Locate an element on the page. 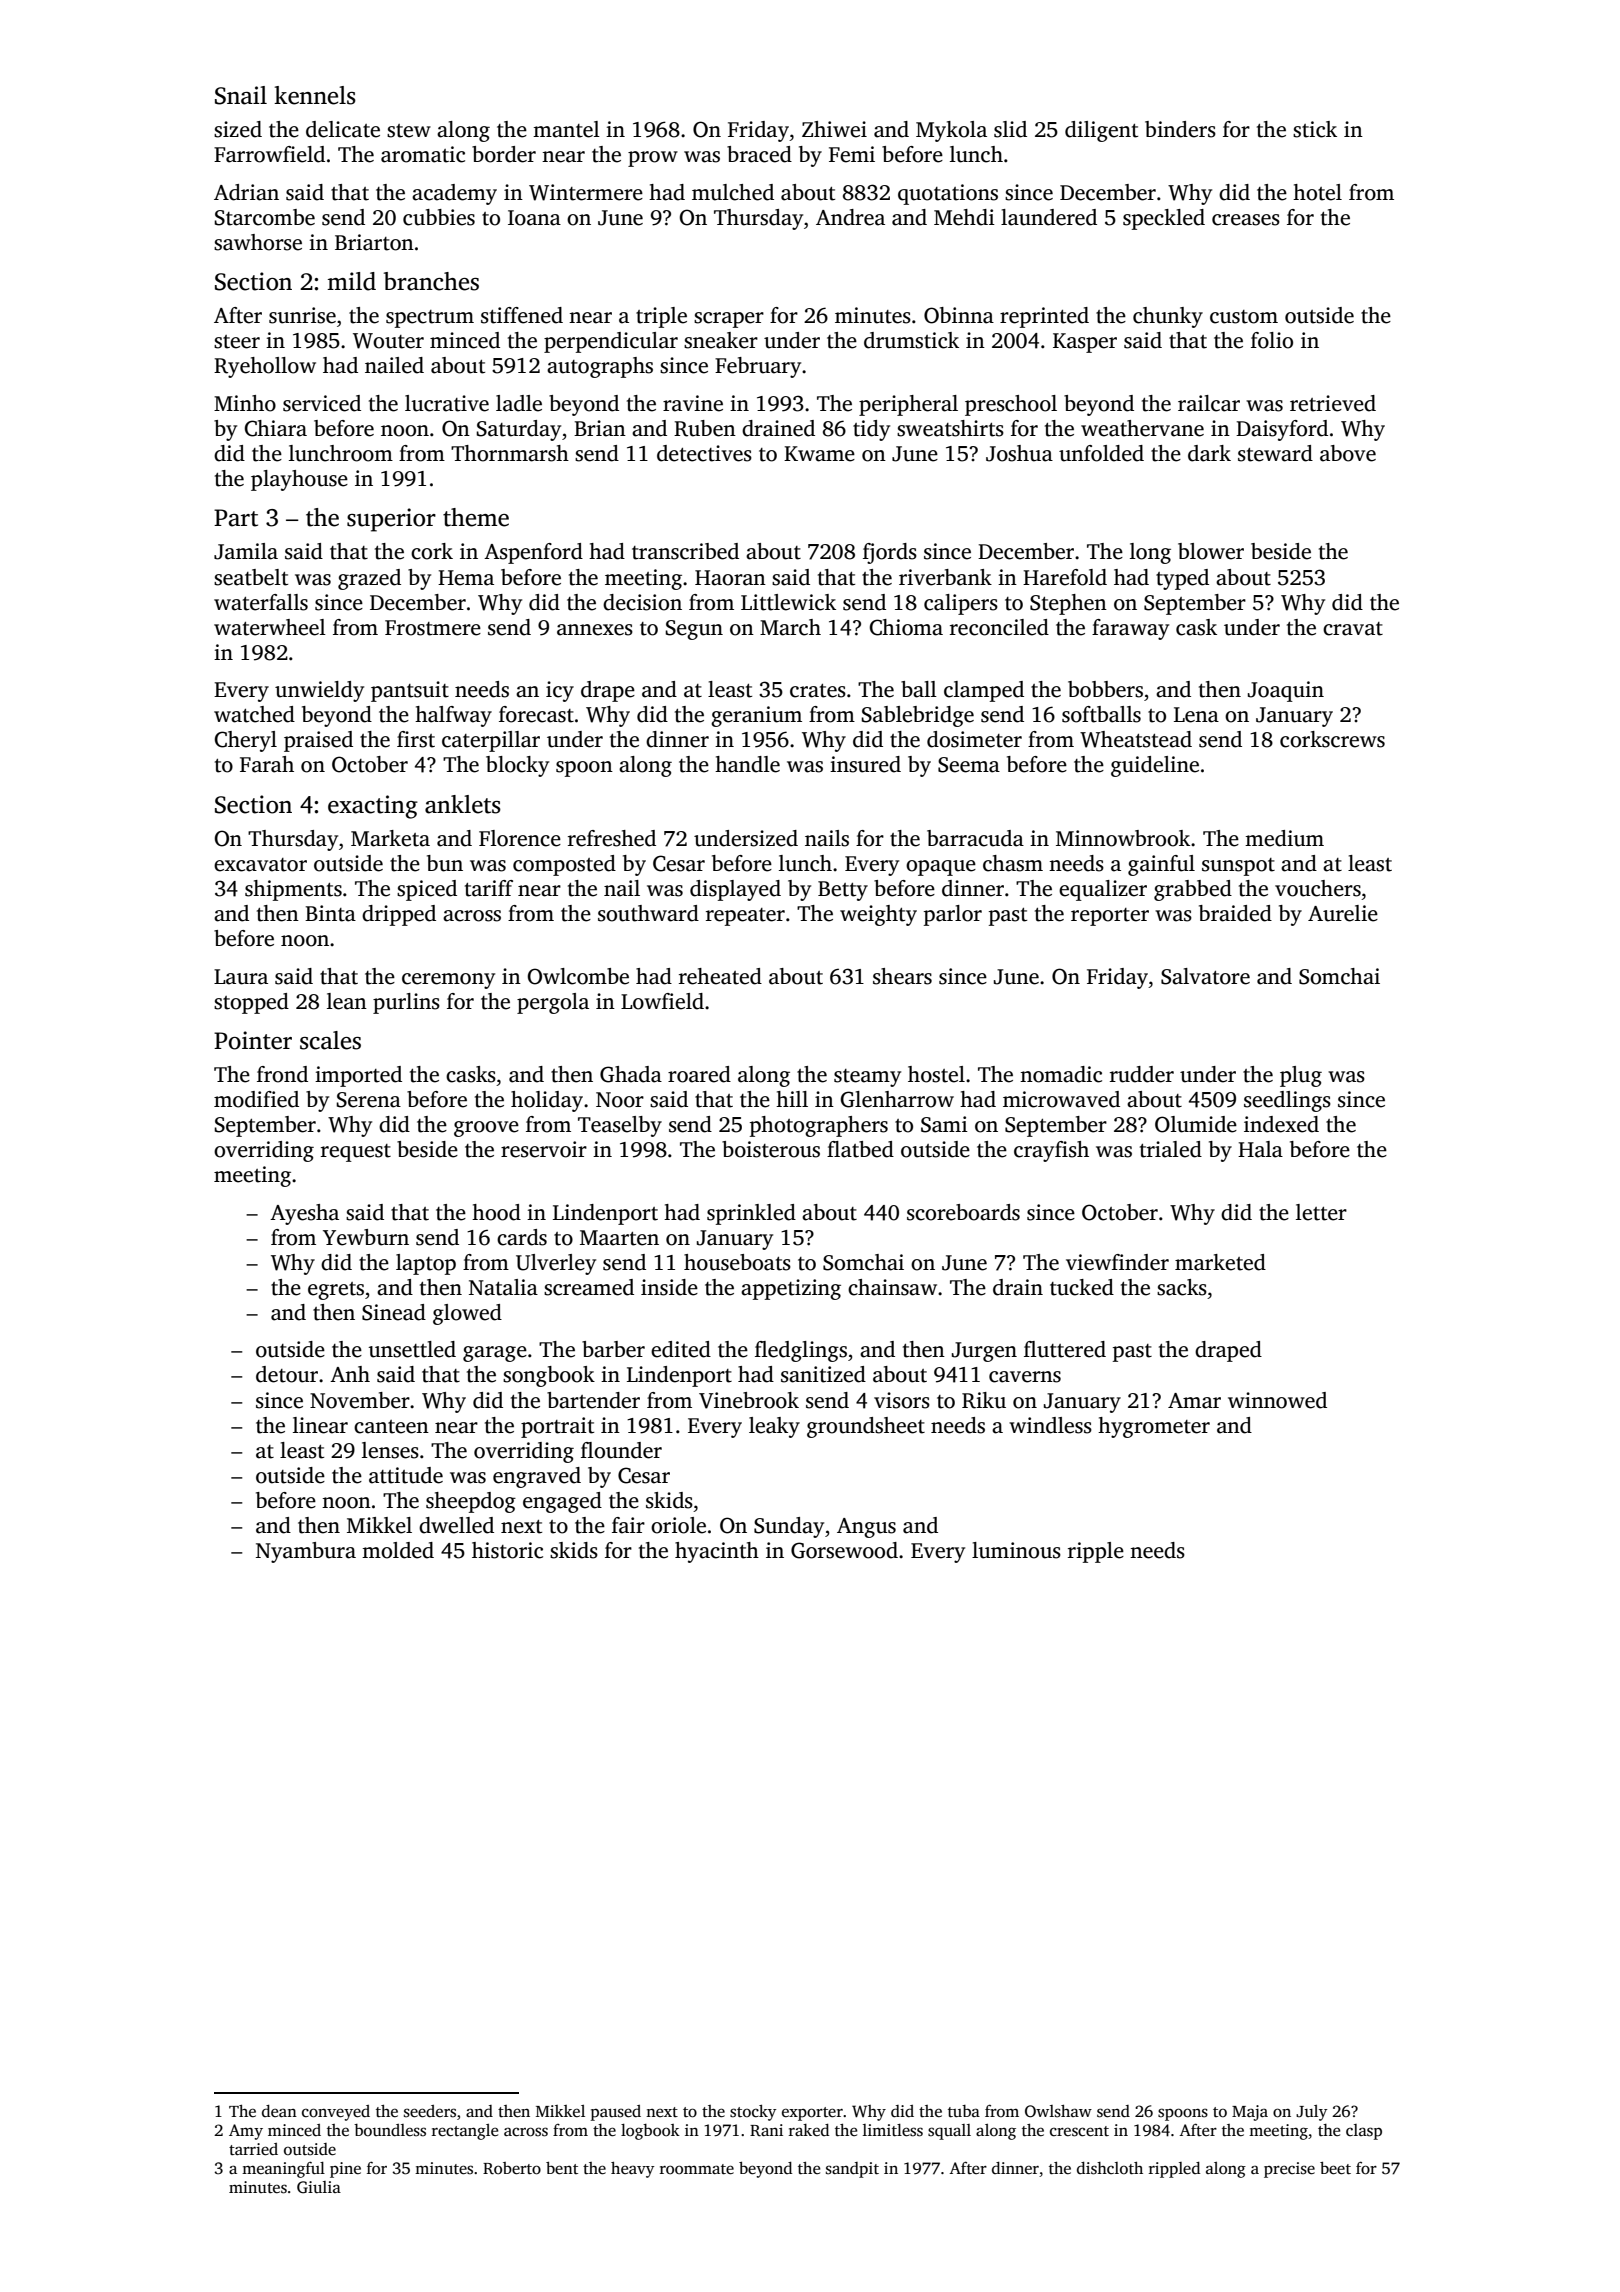 This document has height=2292, width=1620. Brian is located at coordinates (600, 428).
